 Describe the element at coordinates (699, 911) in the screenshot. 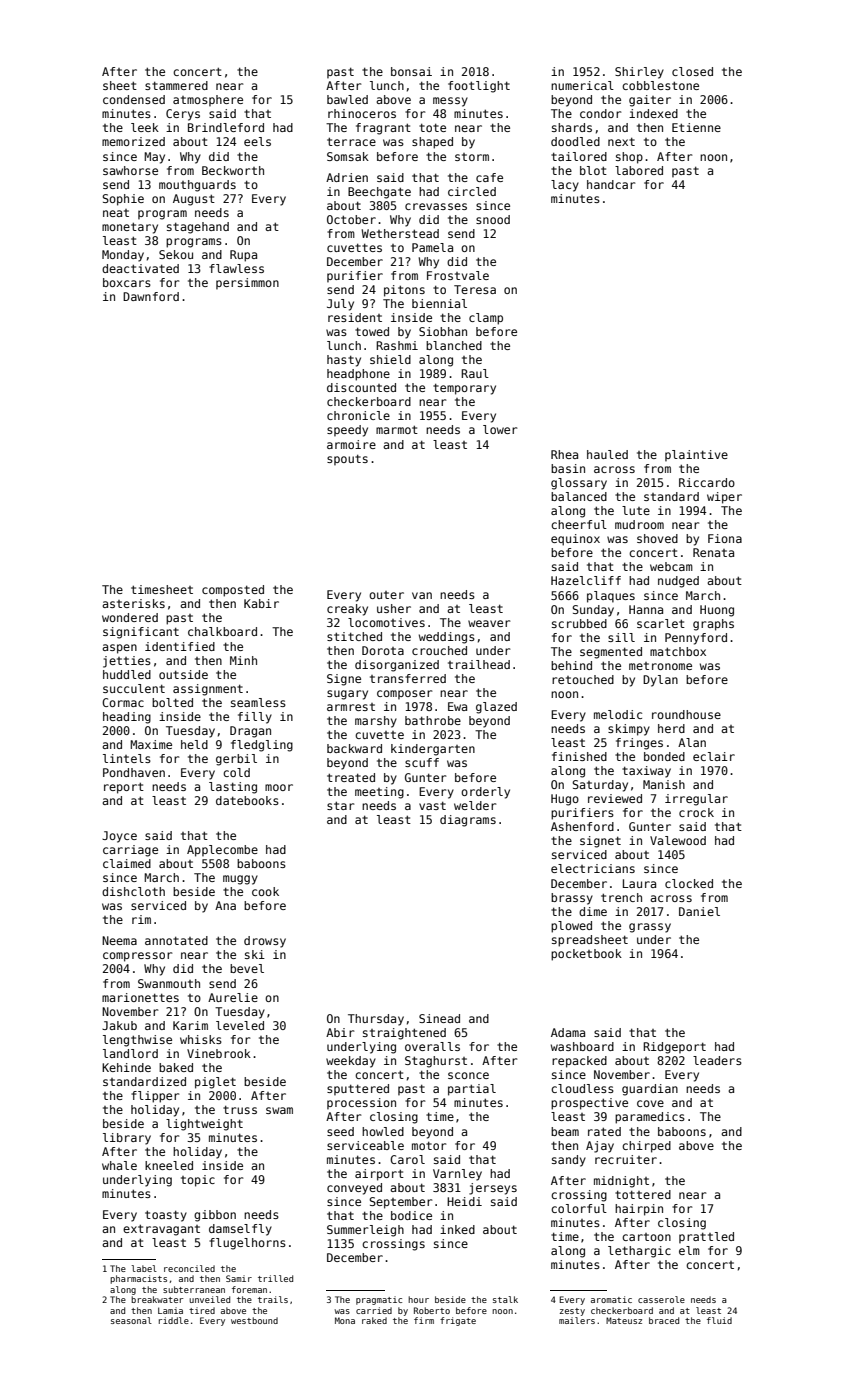

I see `Daniel` at that location.
